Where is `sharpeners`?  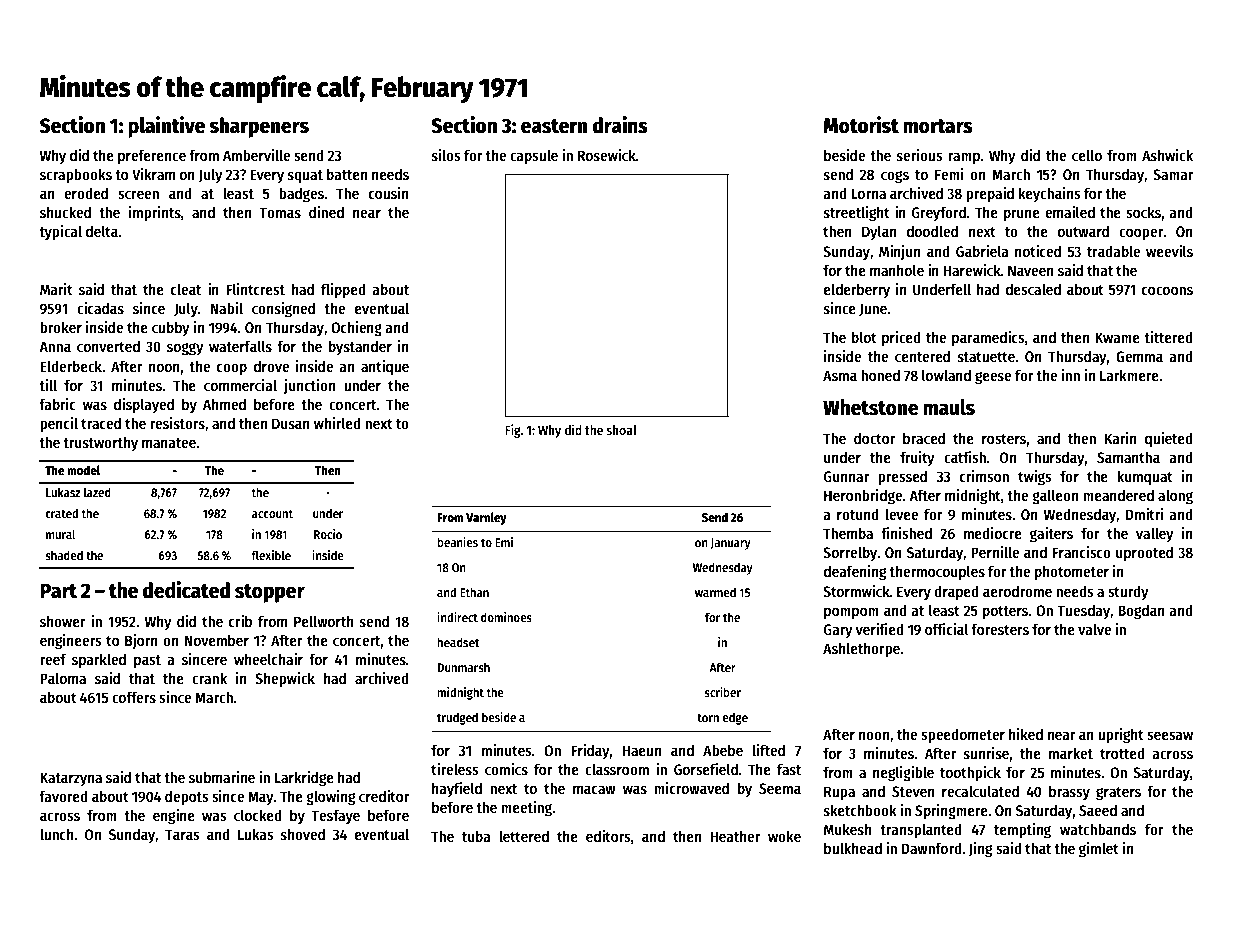 sharpeners is located at coordinates (259, 127).
